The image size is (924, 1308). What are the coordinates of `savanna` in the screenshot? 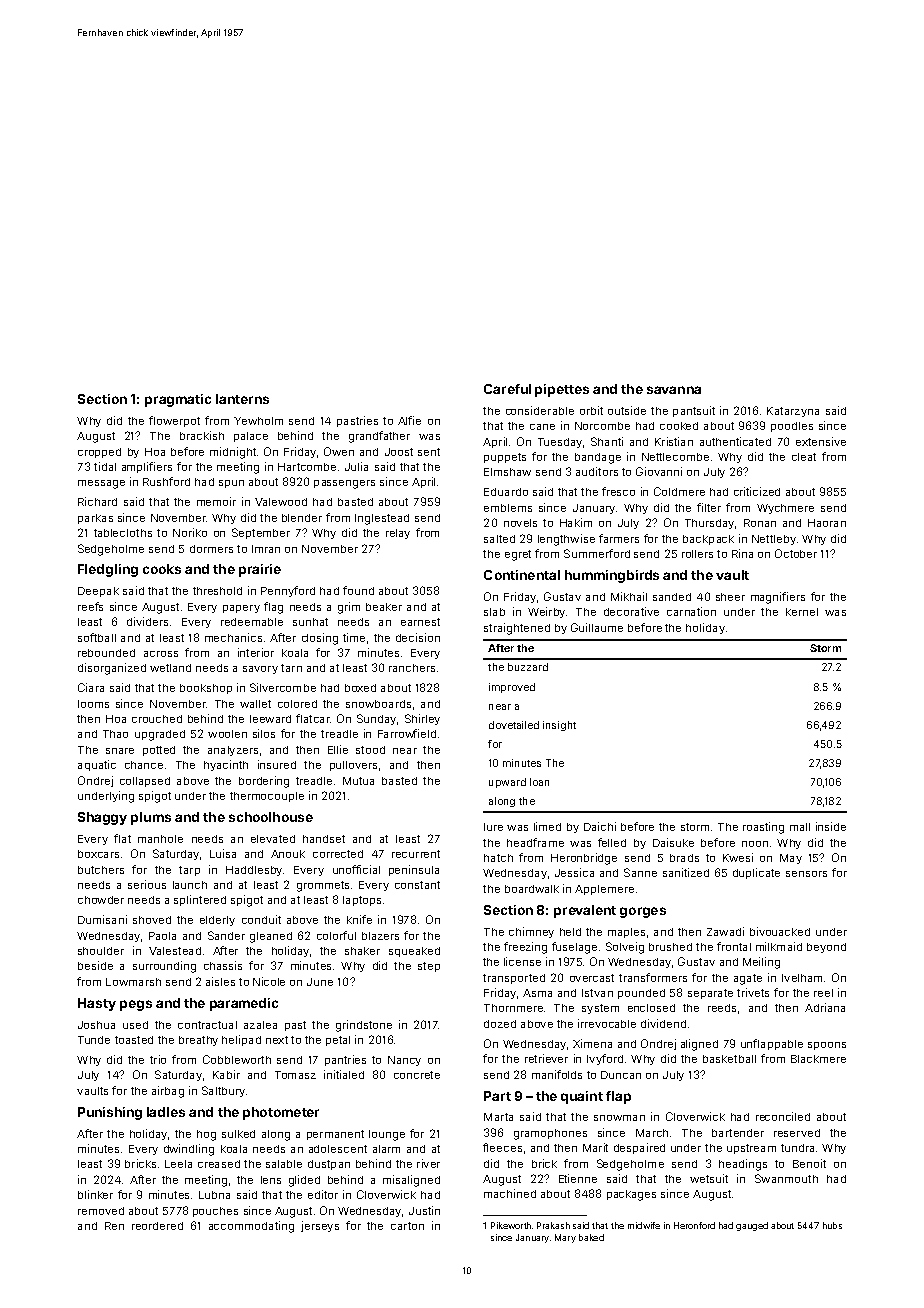 It's located at (674, 390).
